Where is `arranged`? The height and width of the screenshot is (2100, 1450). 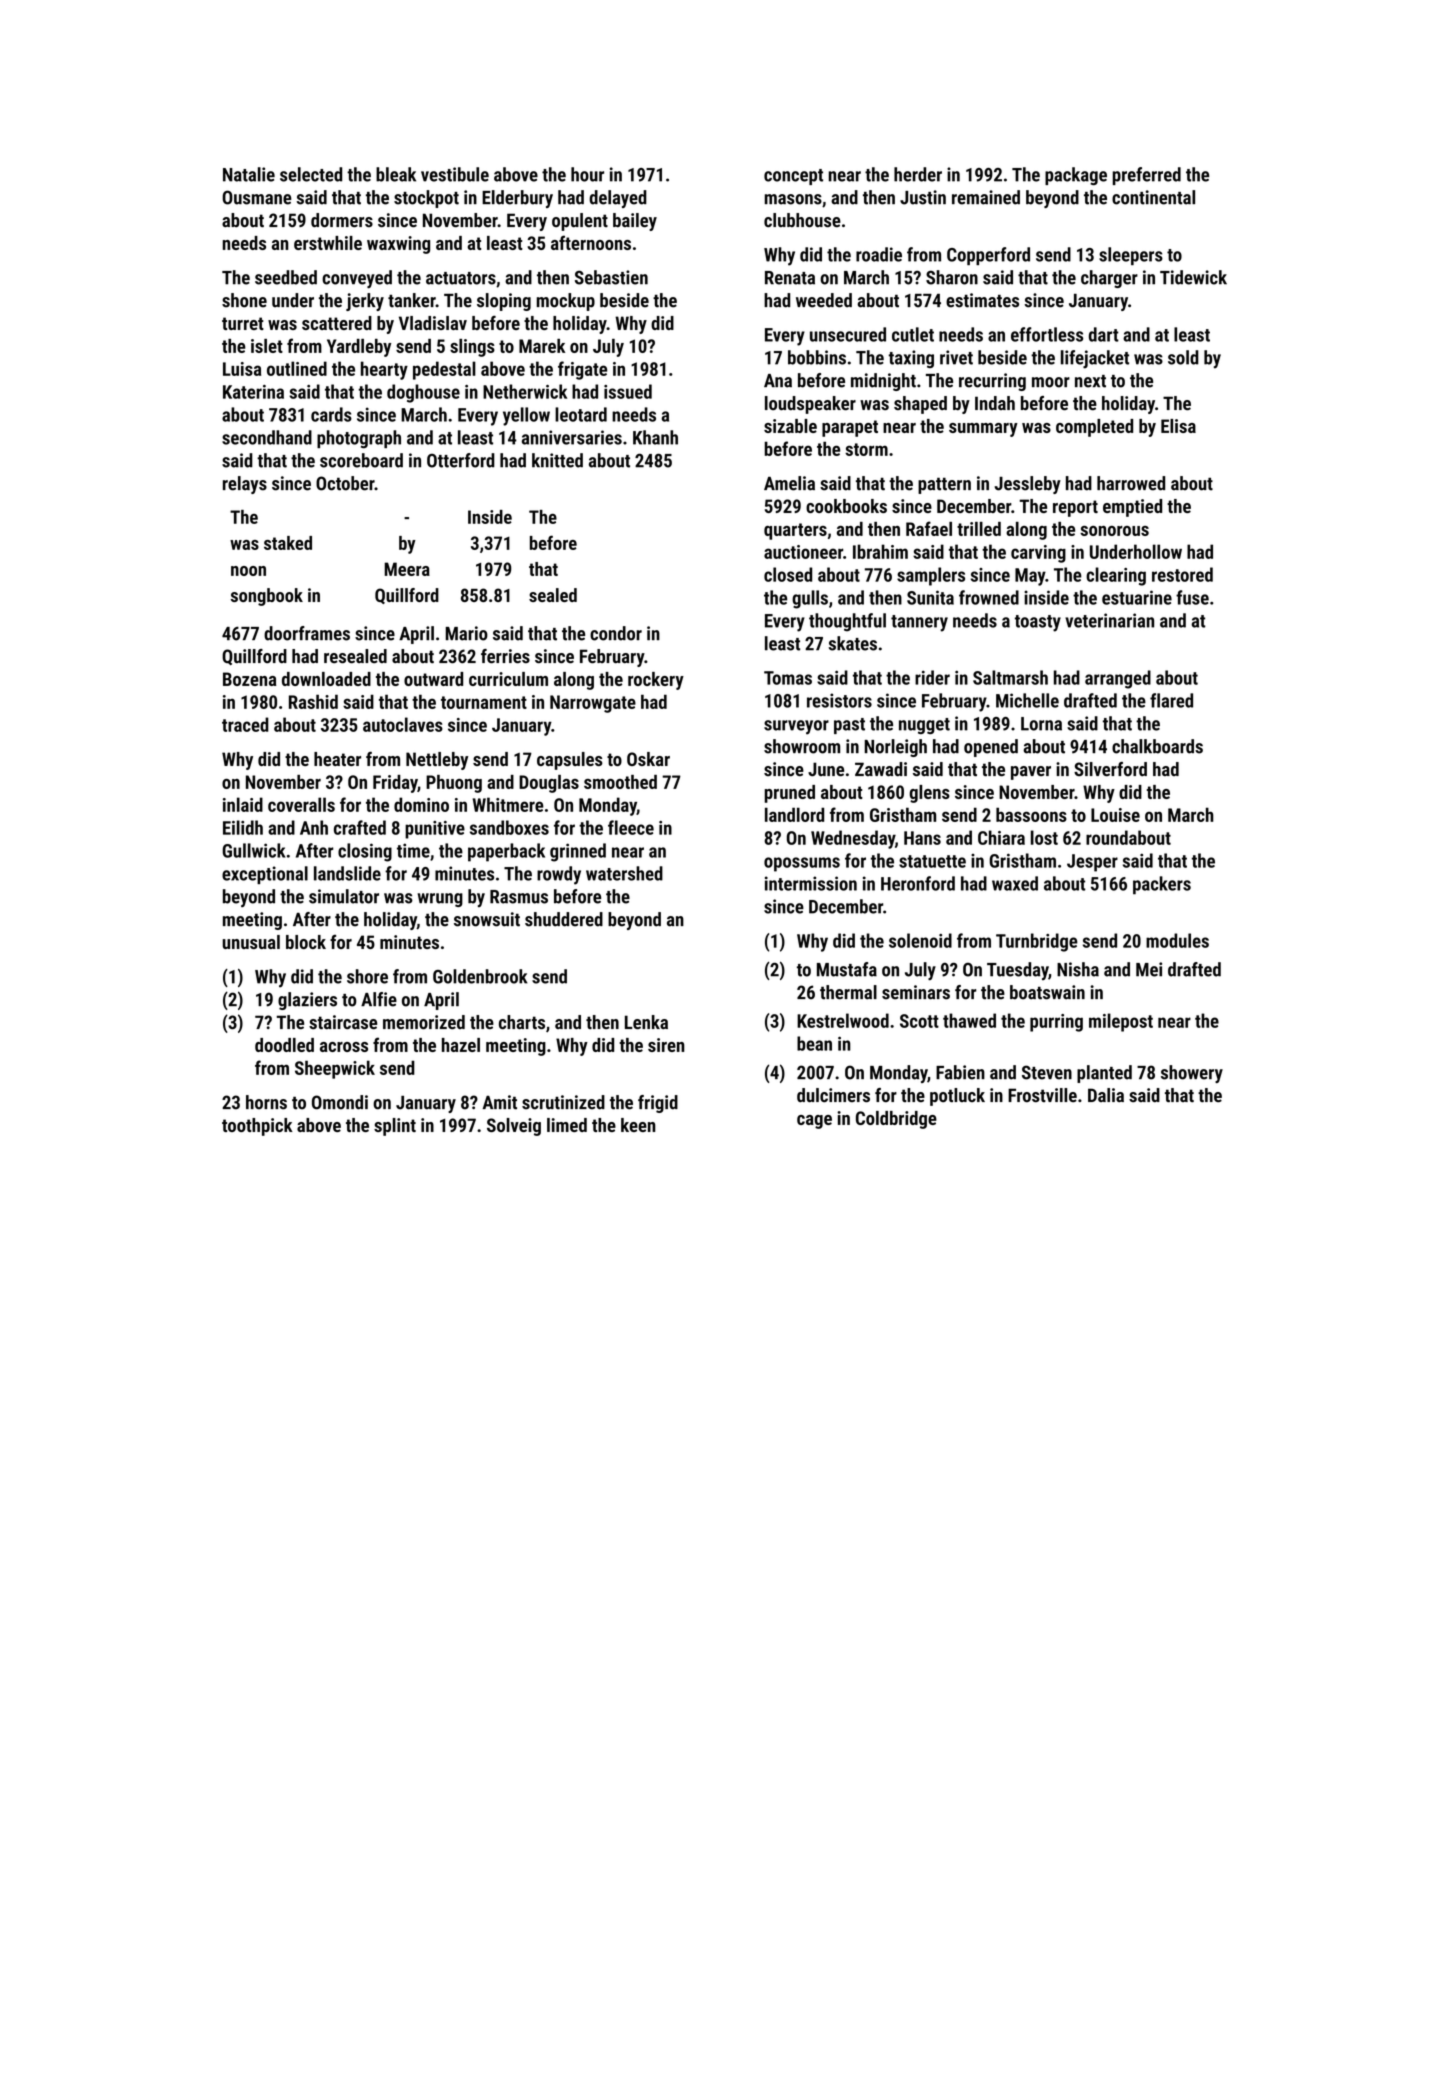
arranged is located at coordinates (1118, 679).
